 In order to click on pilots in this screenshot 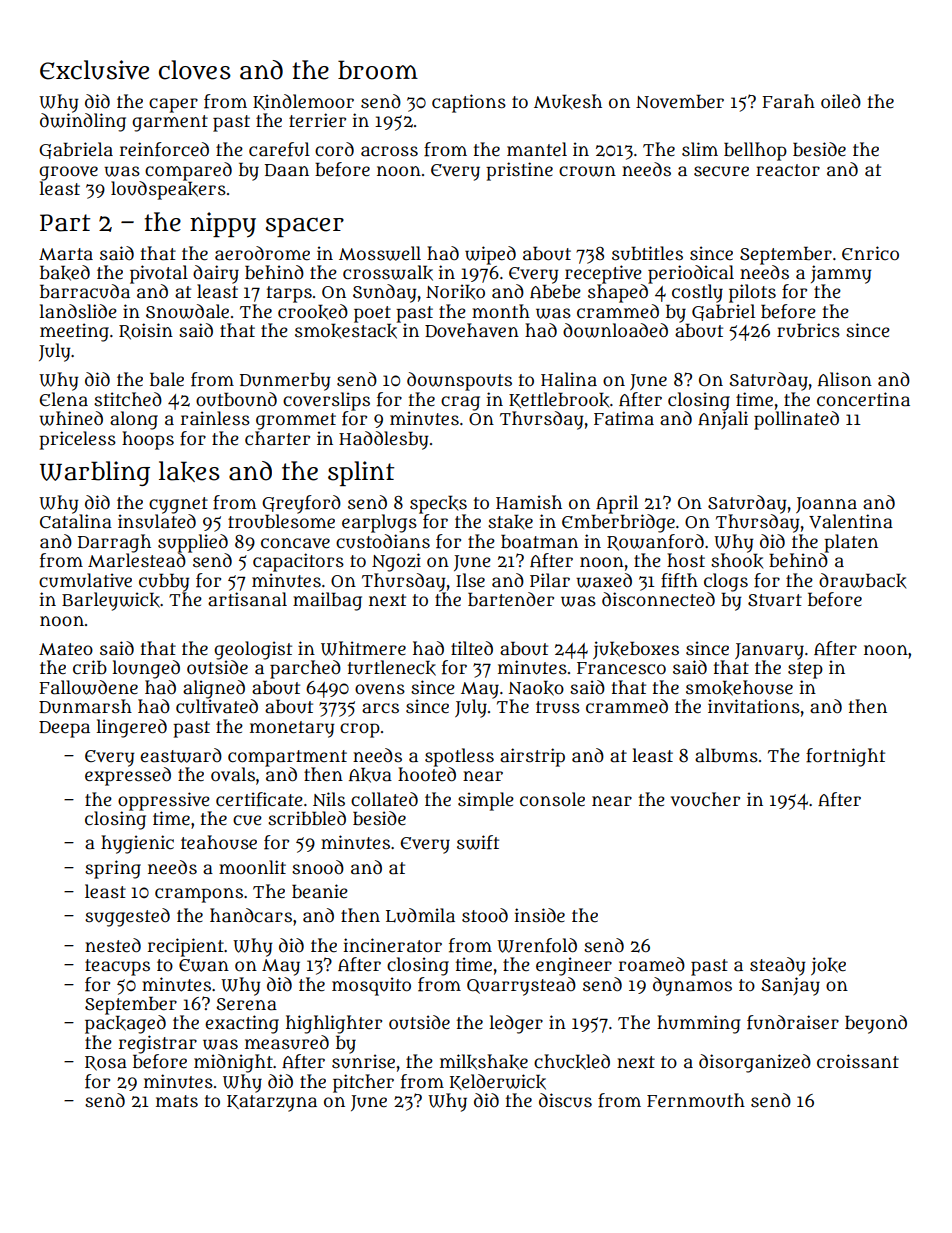, I will do `click(752, 293)`.
